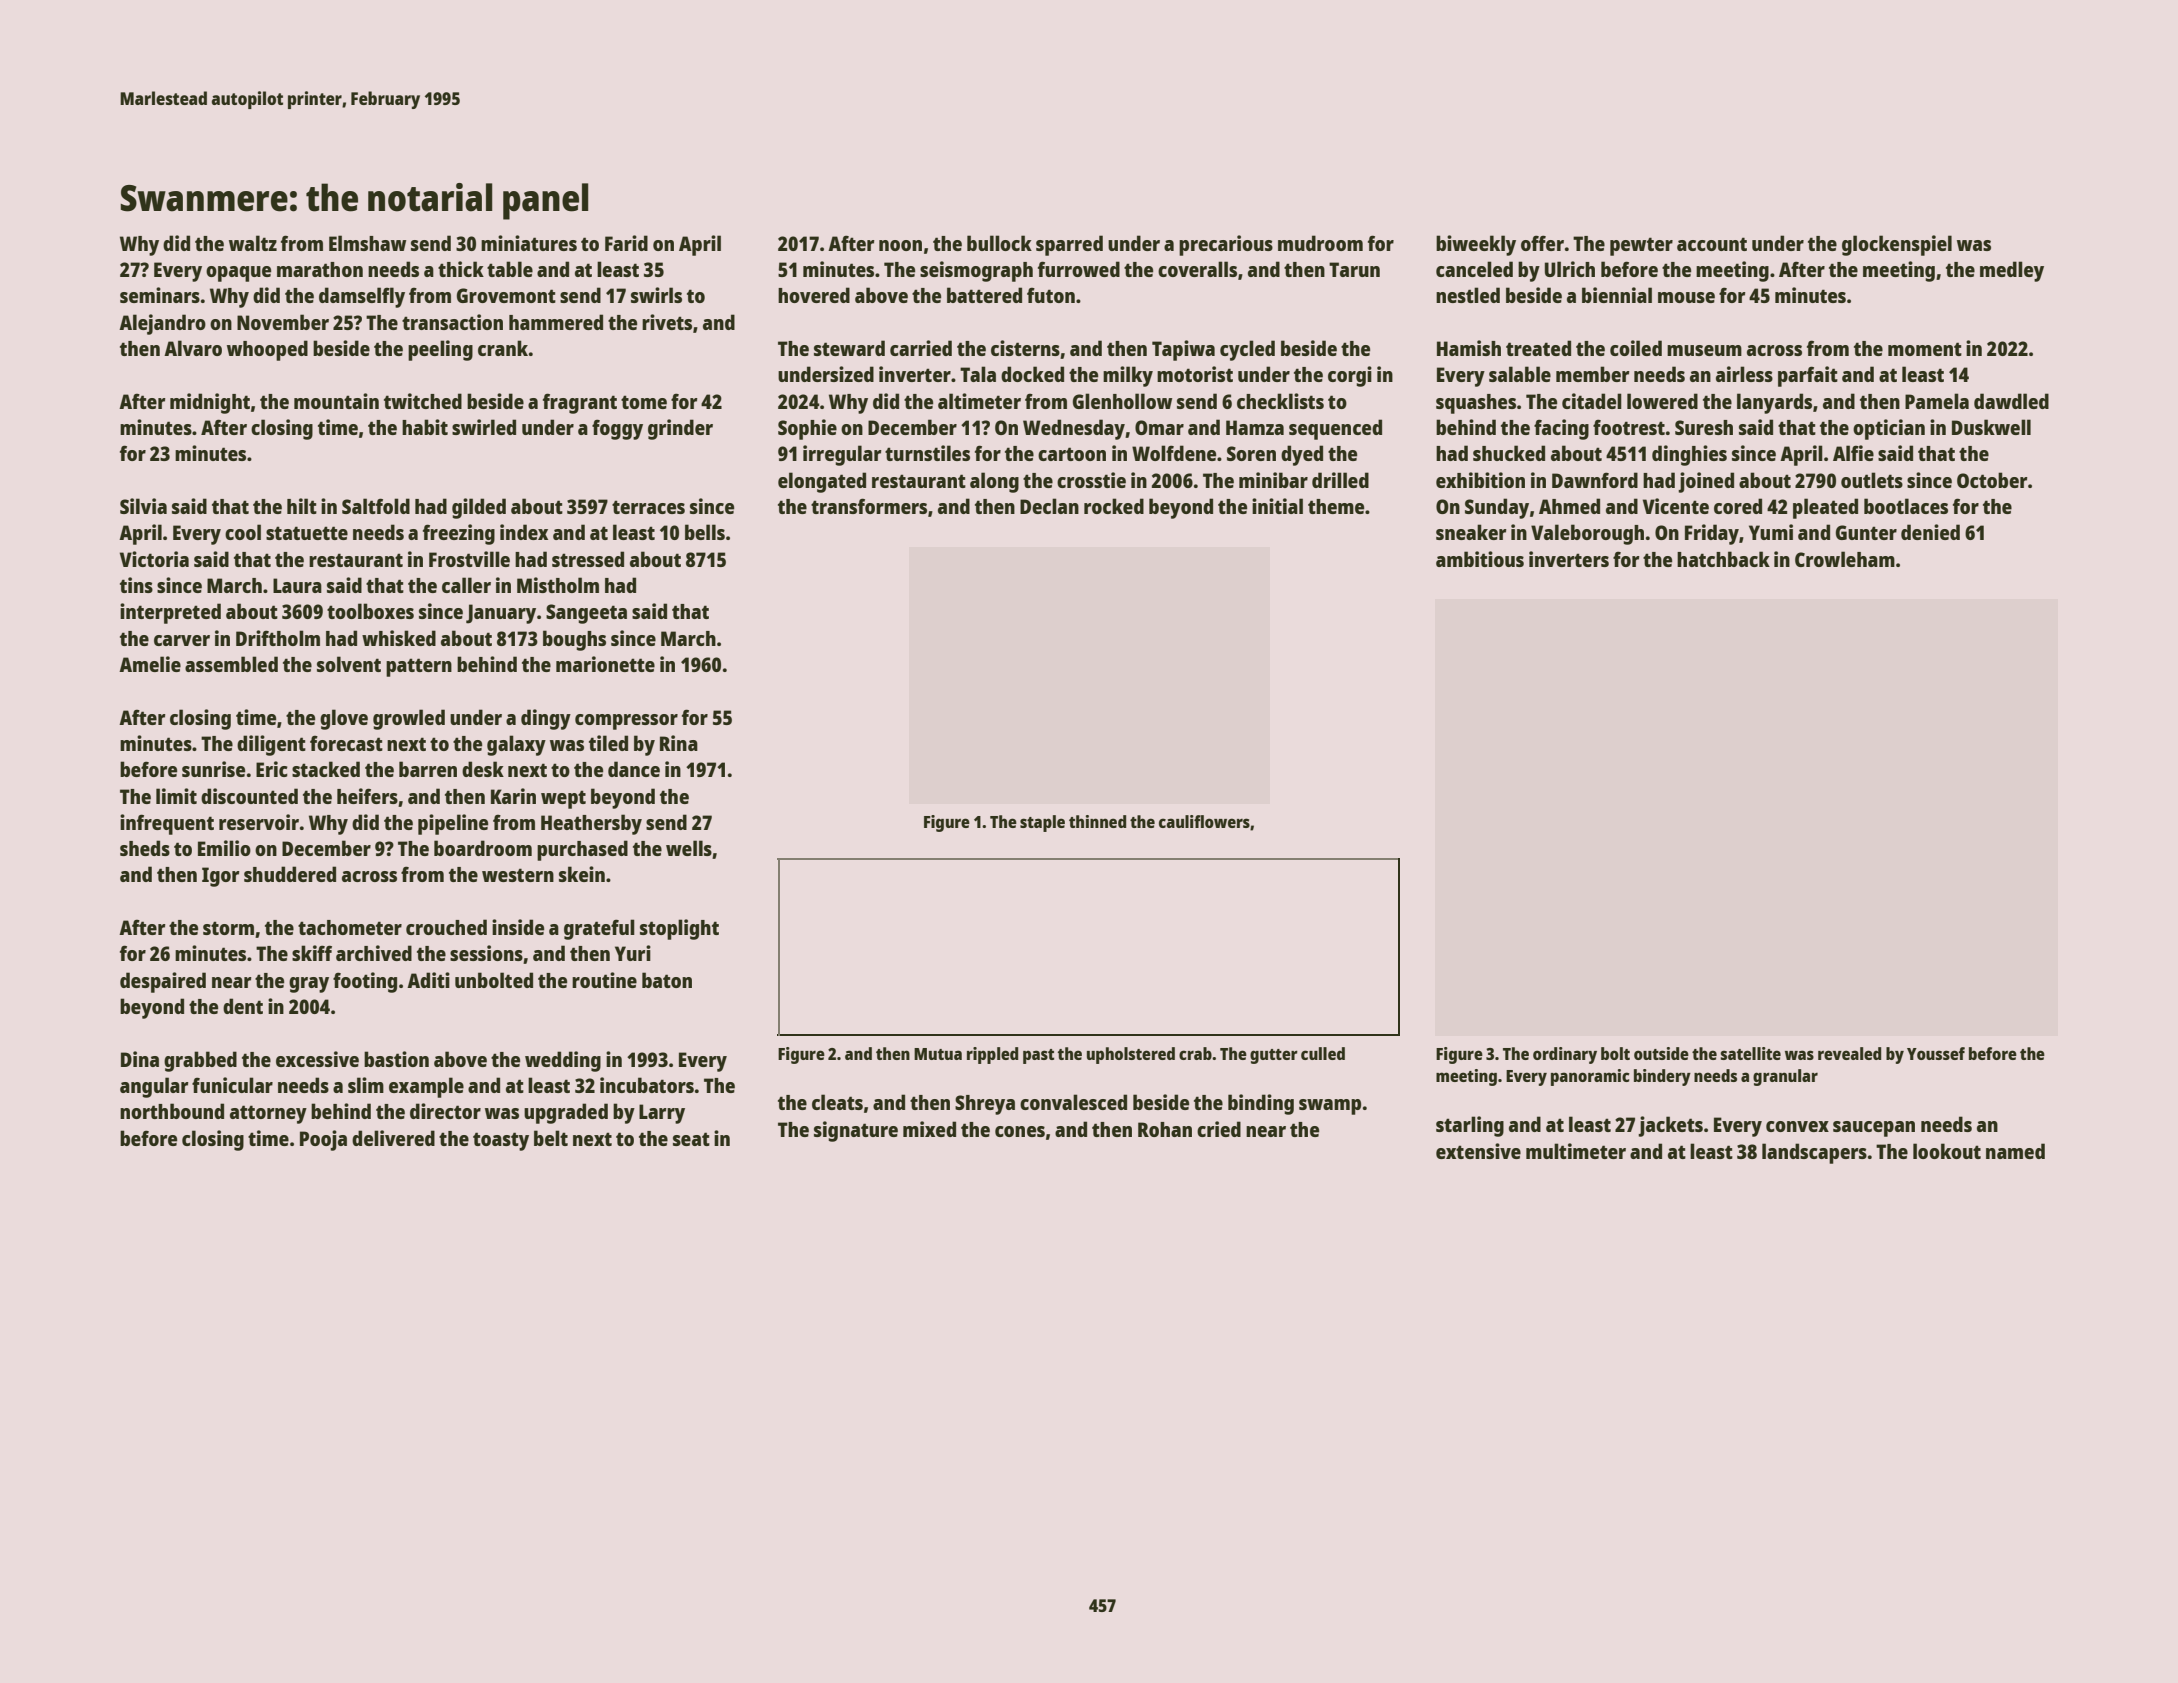 The image size is (2178, 1683). What do you see at coordinates (994, 482) in the screenshot?
I see `along` at bounding box center [994, 482].
